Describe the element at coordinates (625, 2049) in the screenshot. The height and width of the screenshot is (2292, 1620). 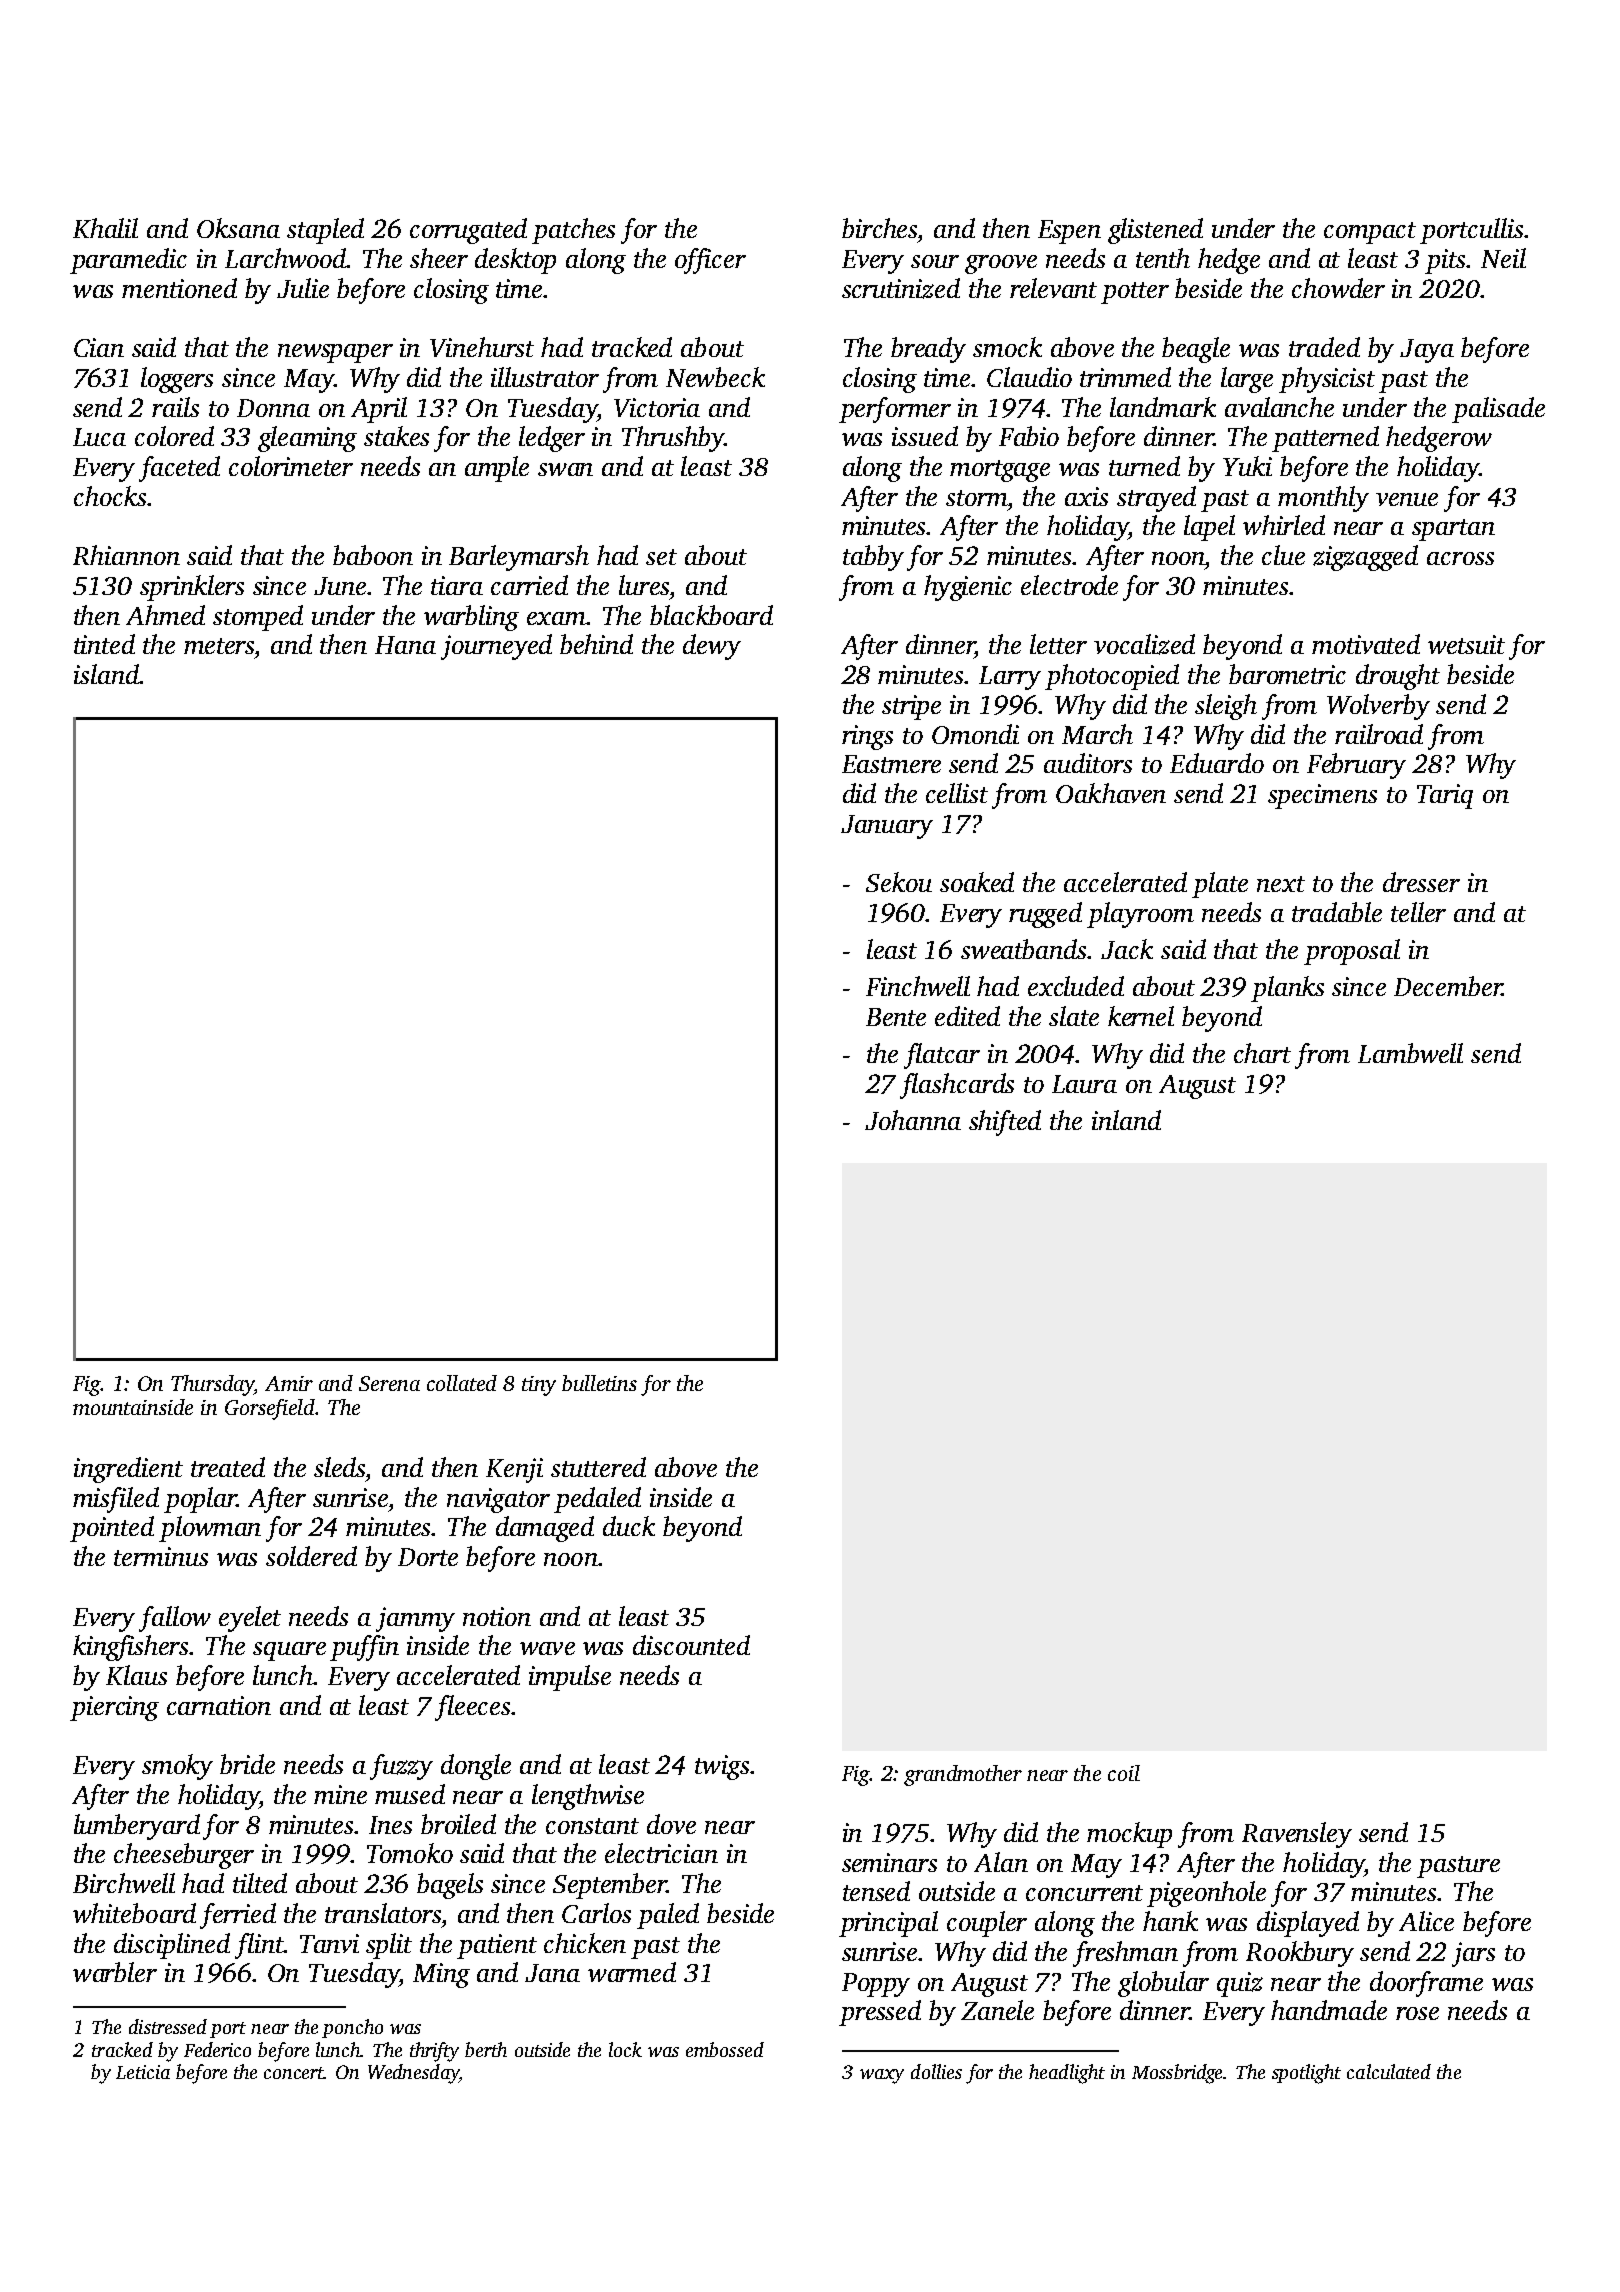
I see `lock` at that location.
